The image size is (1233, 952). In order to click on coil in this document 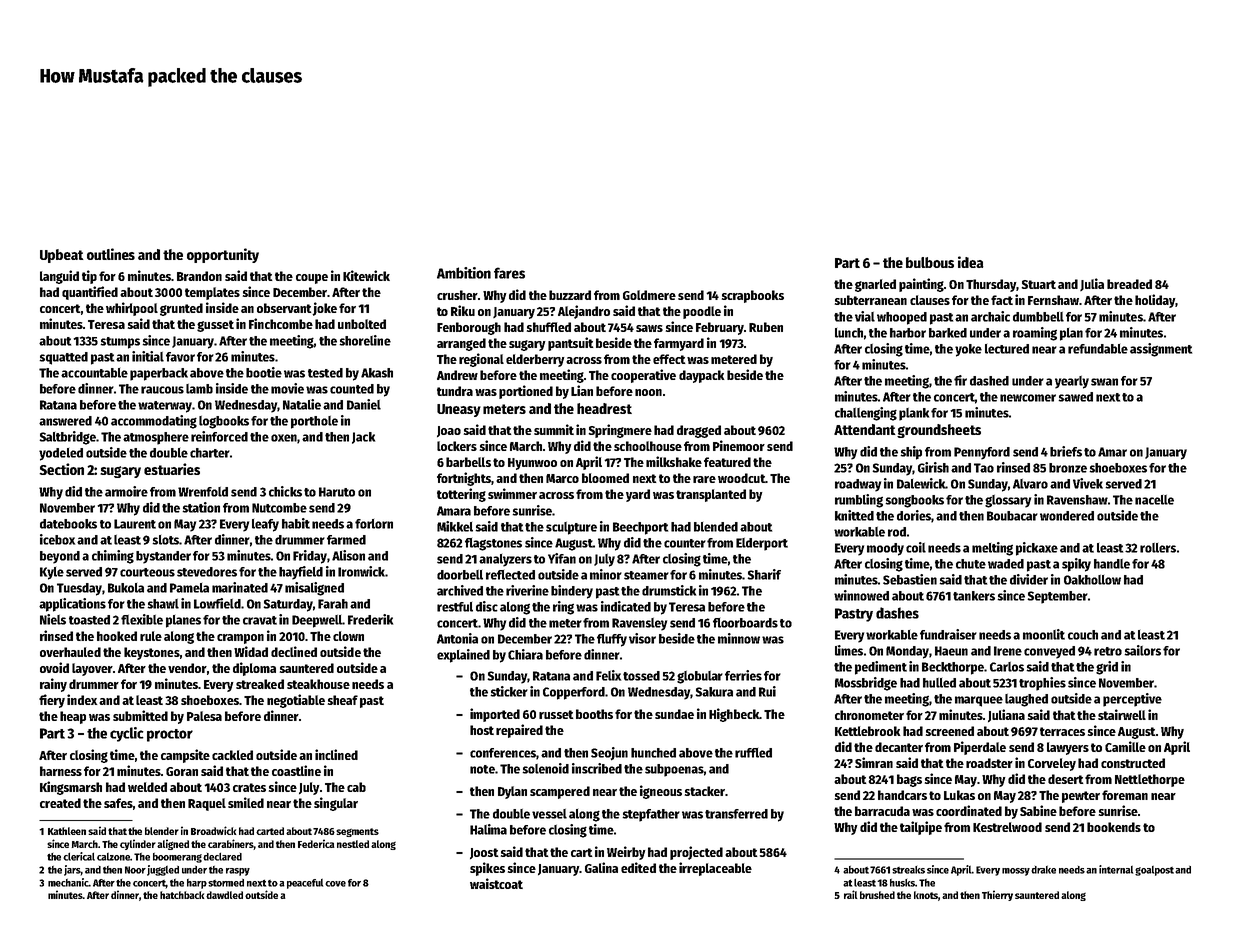, I will do `click(916, 547)`.
